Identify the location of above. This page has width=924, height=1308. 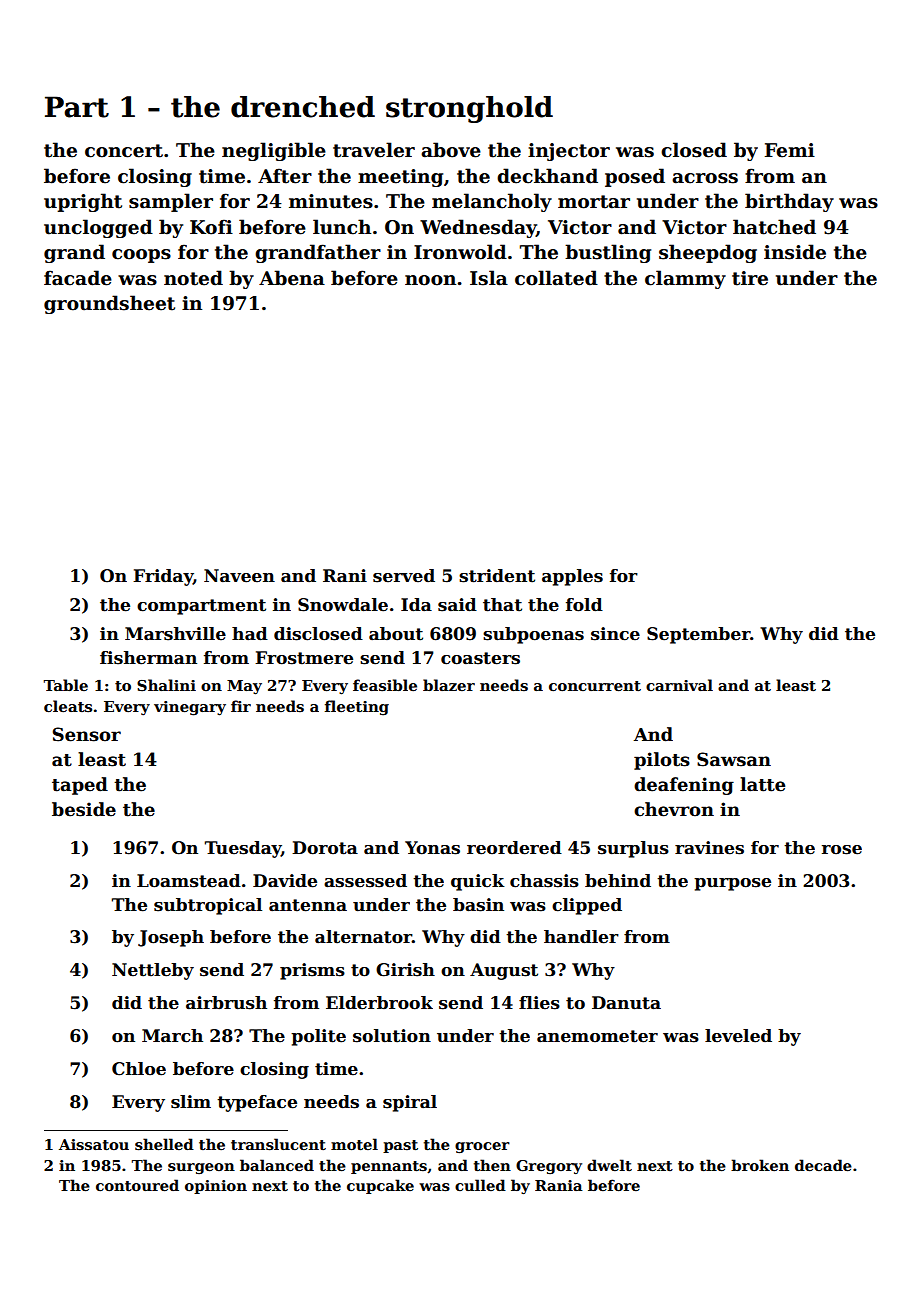
(451, 150).
